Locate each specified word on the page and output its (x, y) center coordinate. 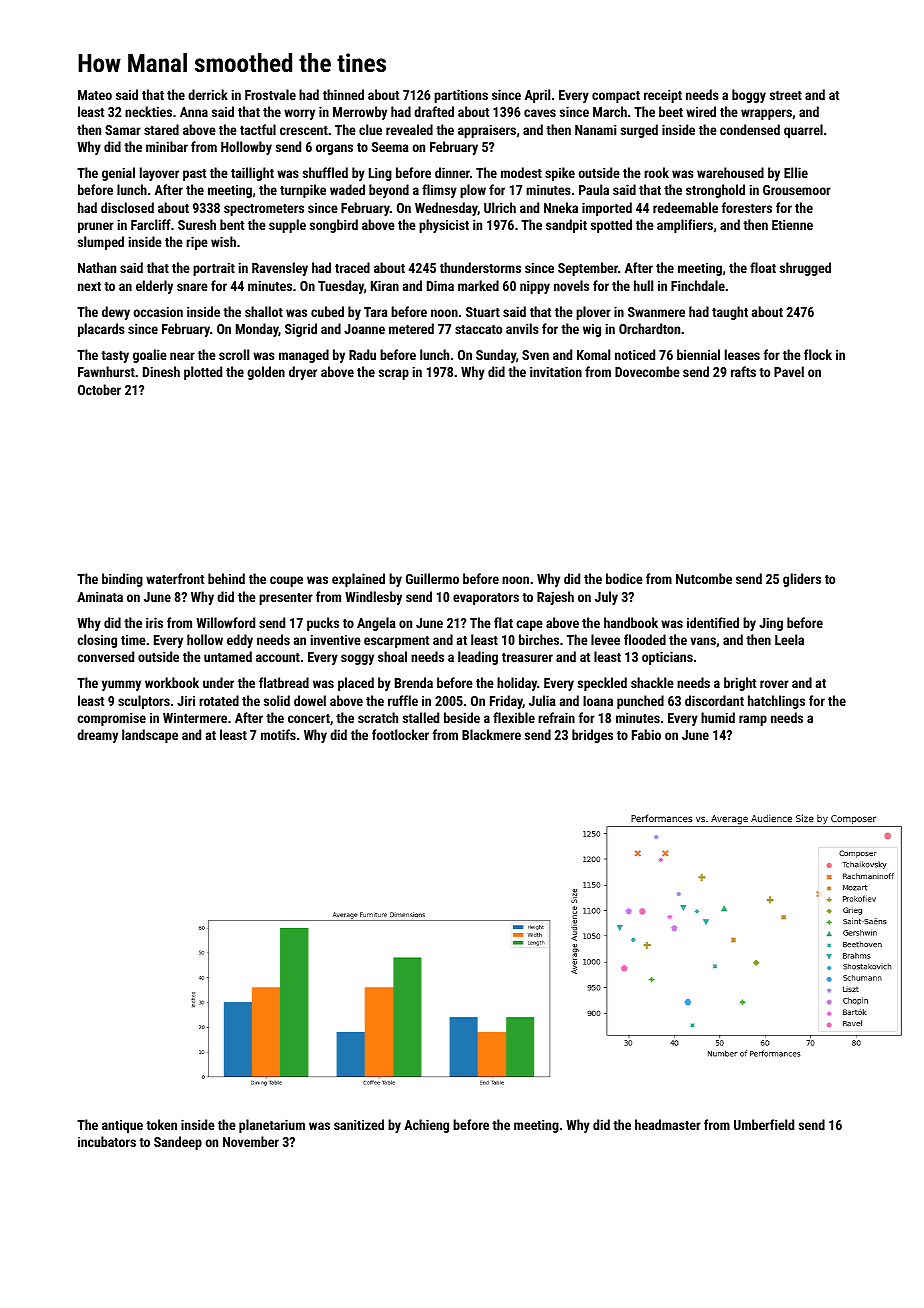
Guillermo (432, 578)
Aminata (100, 596)
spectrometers (264, 210)
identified (713, 622)
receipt (663, 96)
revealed (409, 129)
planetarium (272, 1126)
